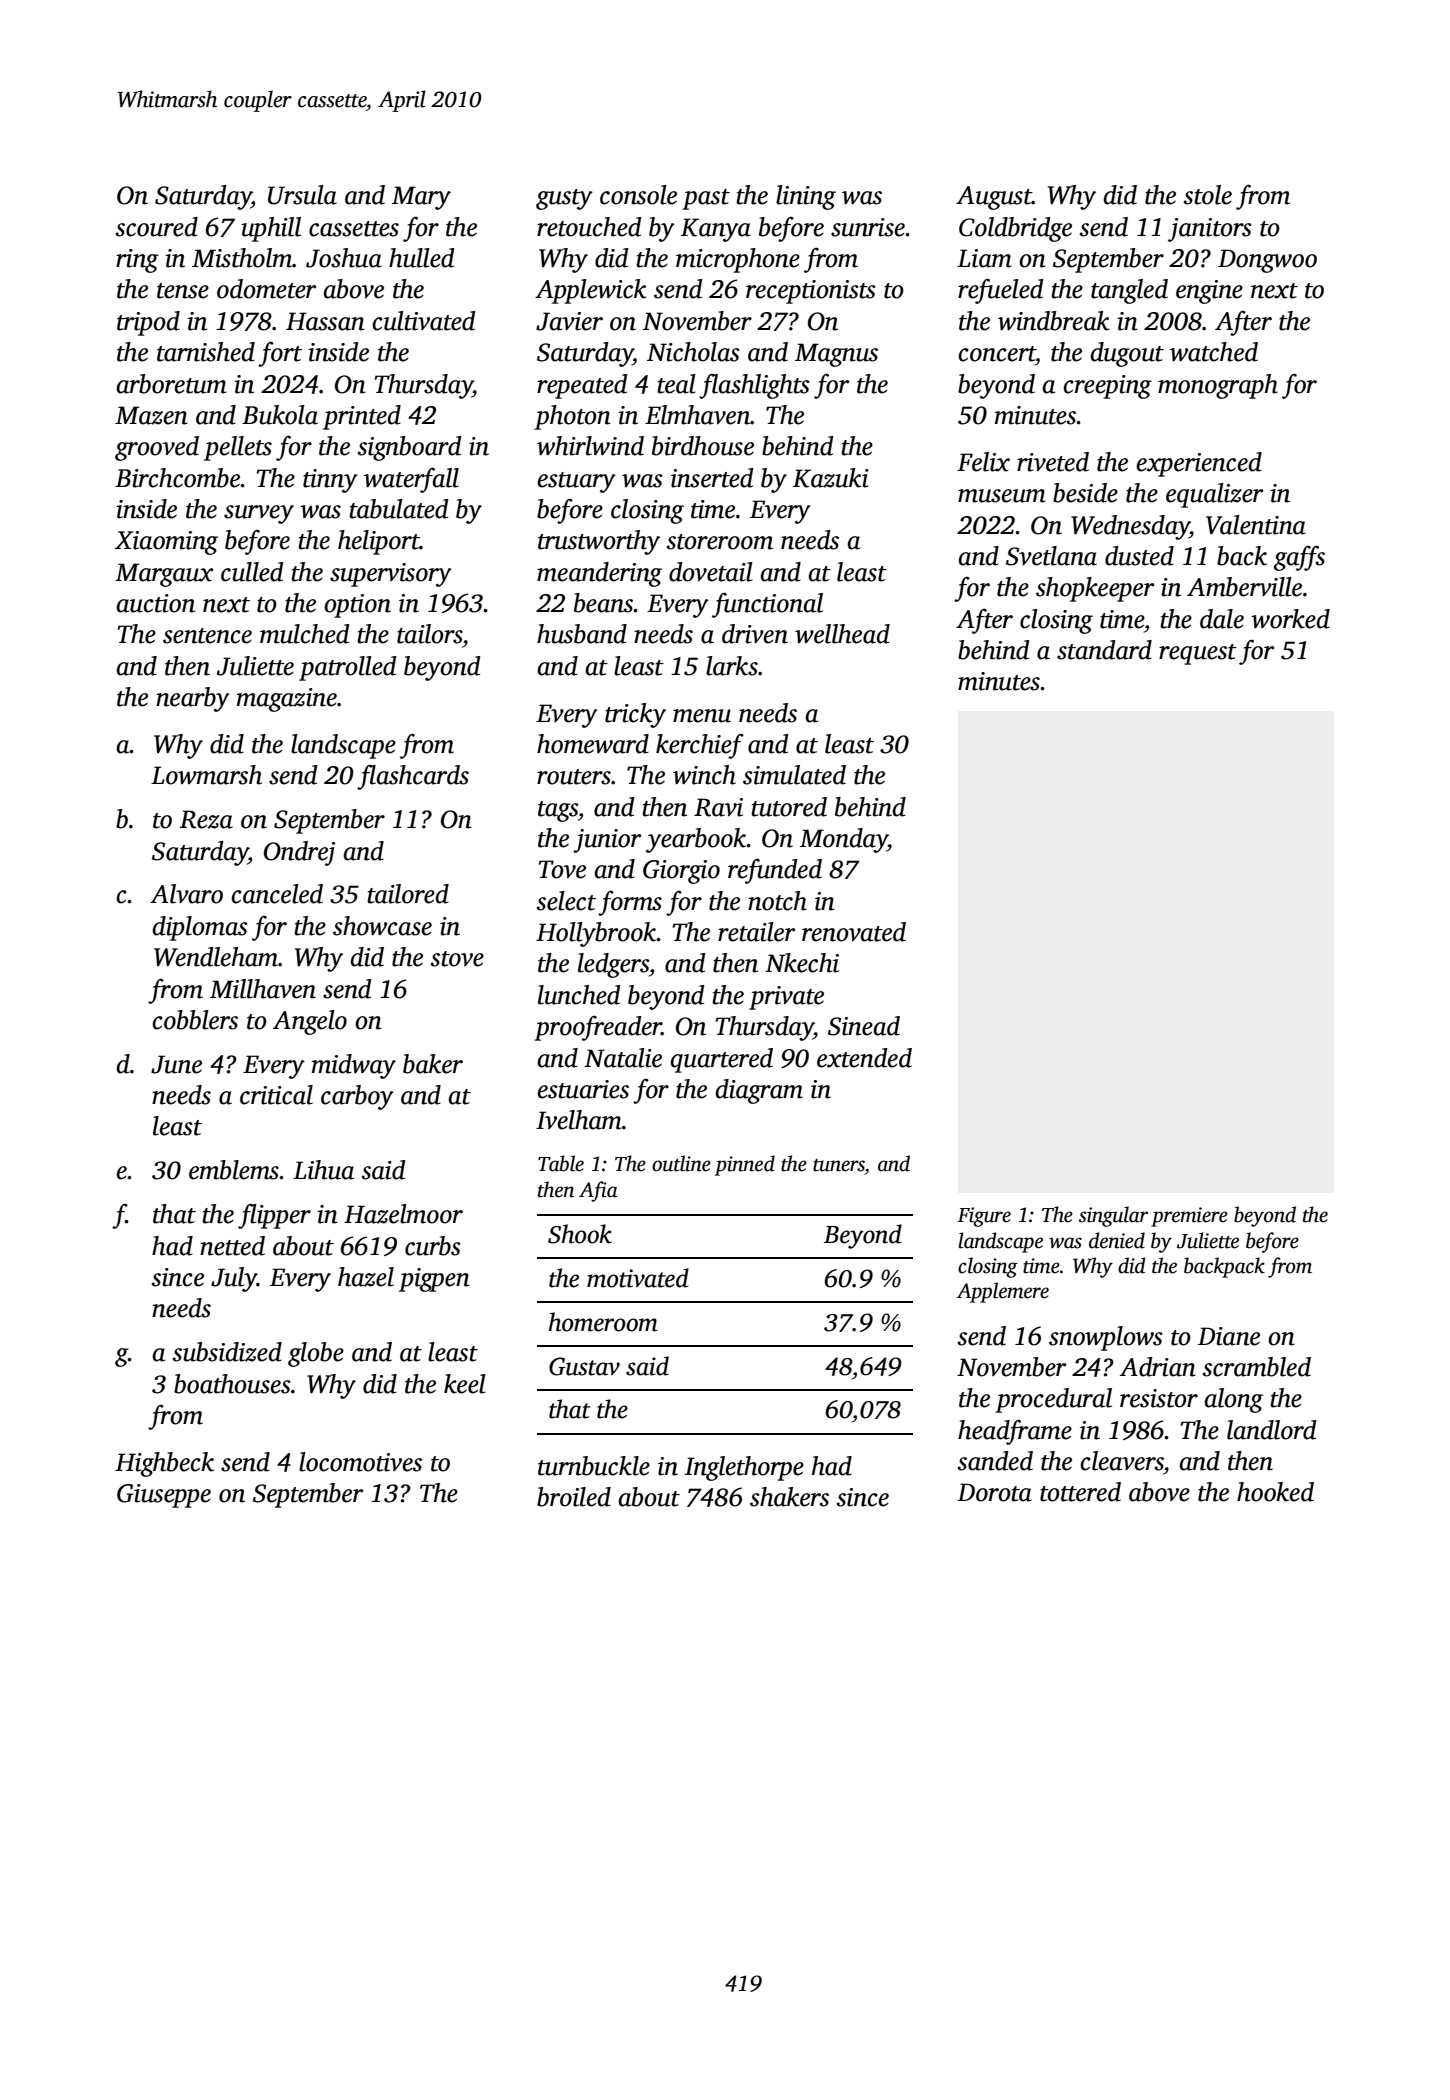  Describe the element at coordinates (811, 292) in the screenshot. I see `receptionists` at that location.
